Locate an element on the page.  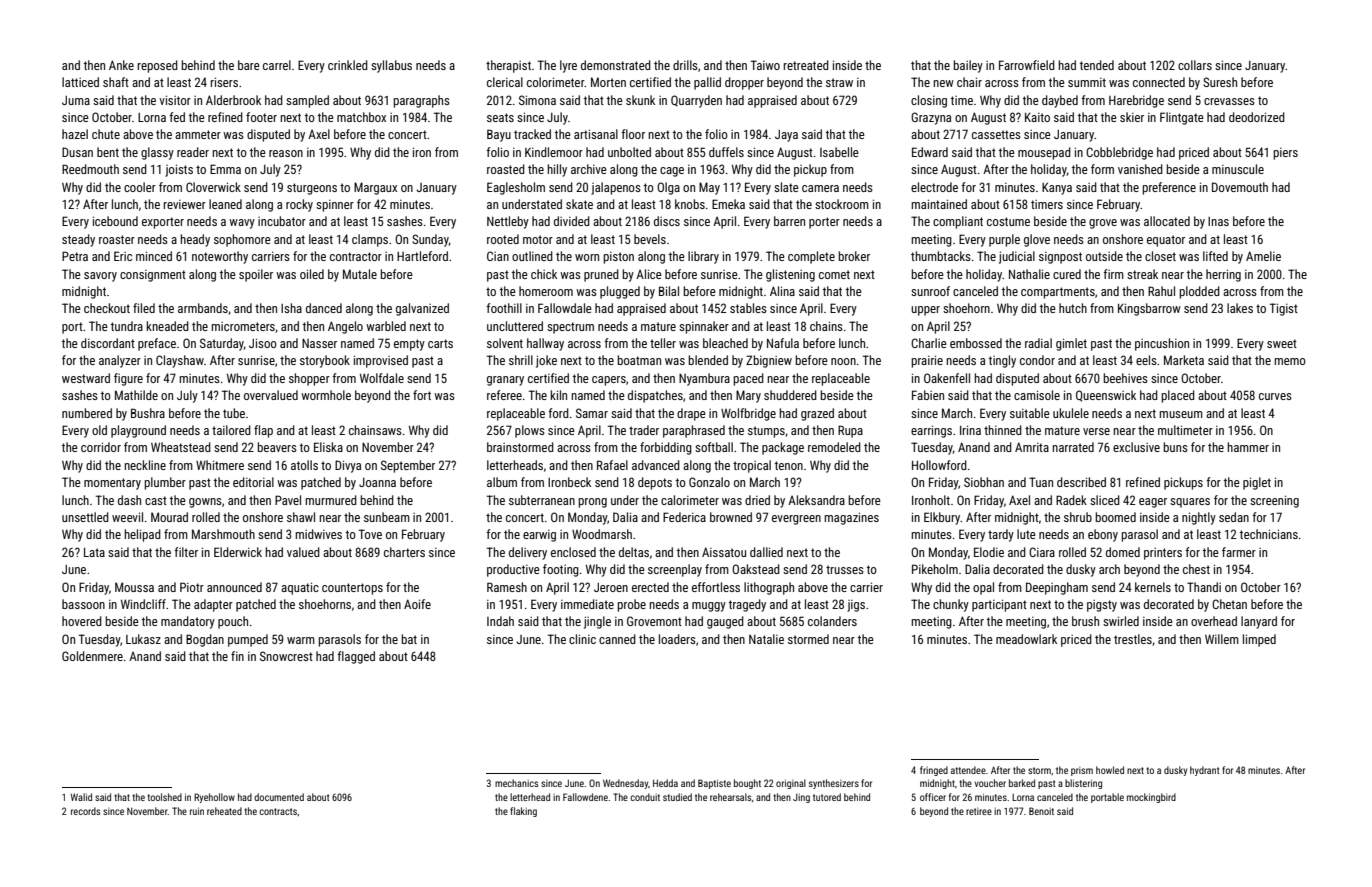
ammeter is located at coordinates (198, 134).
